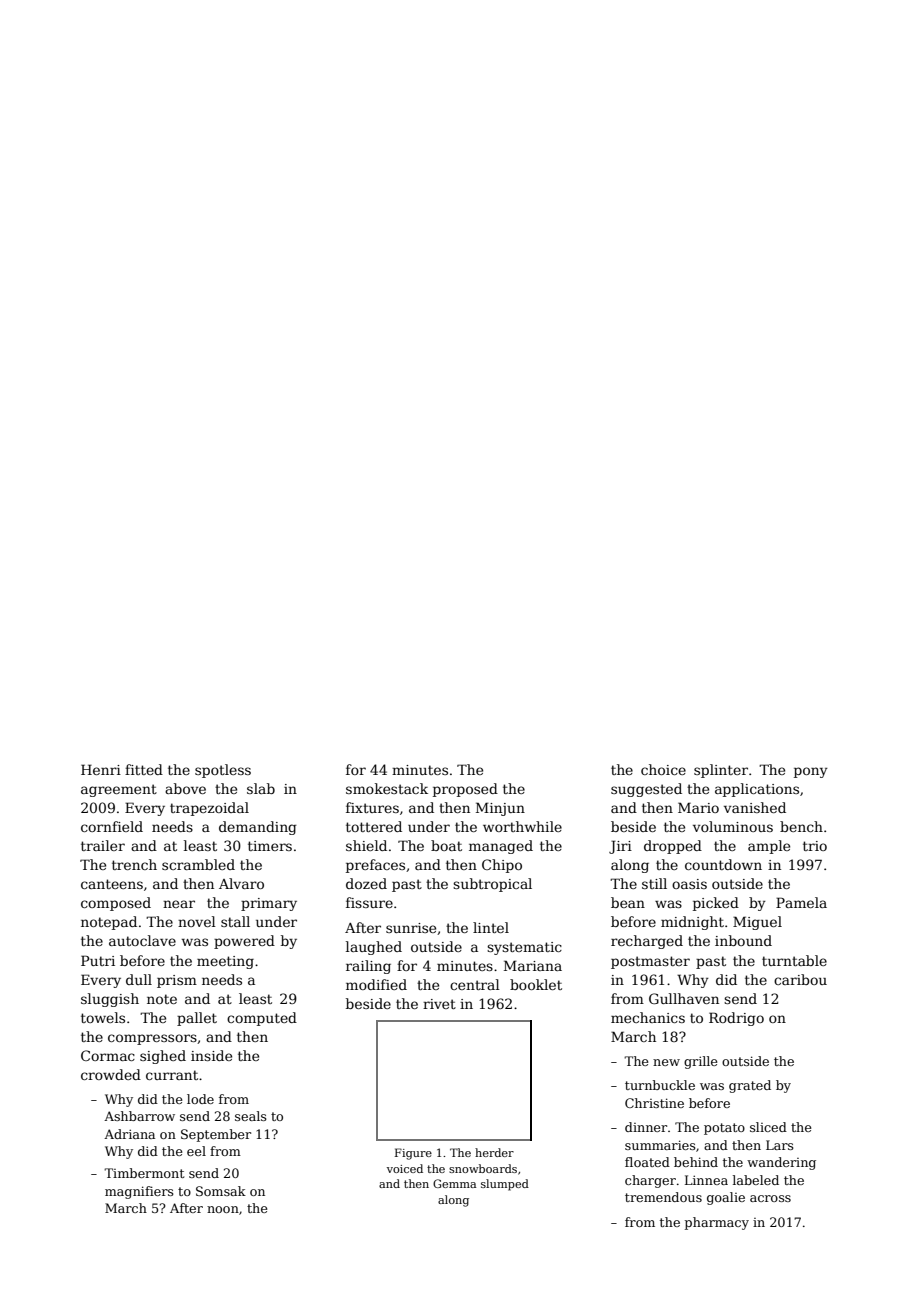 The width and height of the document is (908, 1316). What do you see at coordinates (223, 1209) in the document?
I see `noon` at bounding box center [223, 1209].
